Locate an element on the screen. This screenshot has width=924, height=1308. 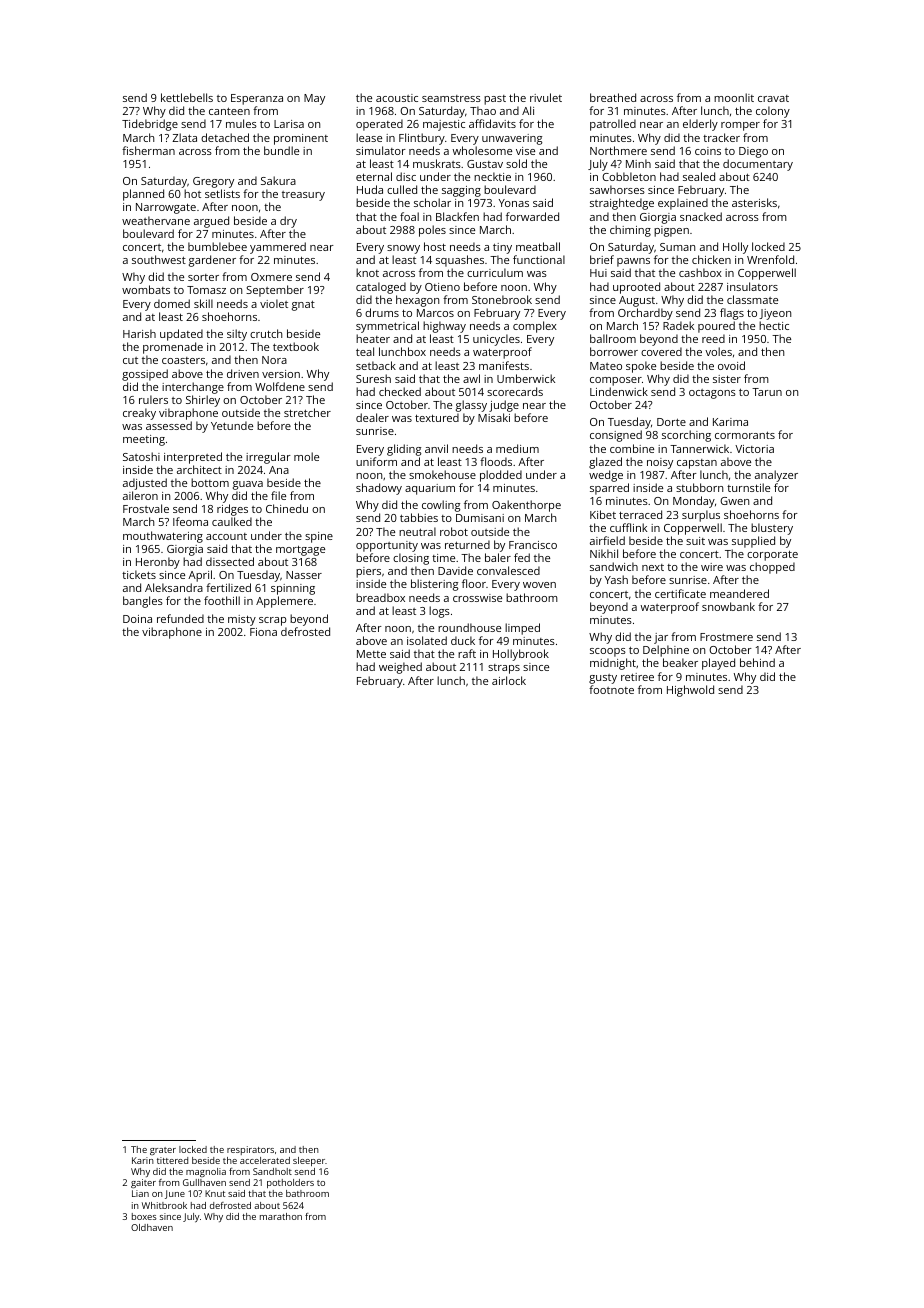
Highwold is located at coordinates (690, 691).
